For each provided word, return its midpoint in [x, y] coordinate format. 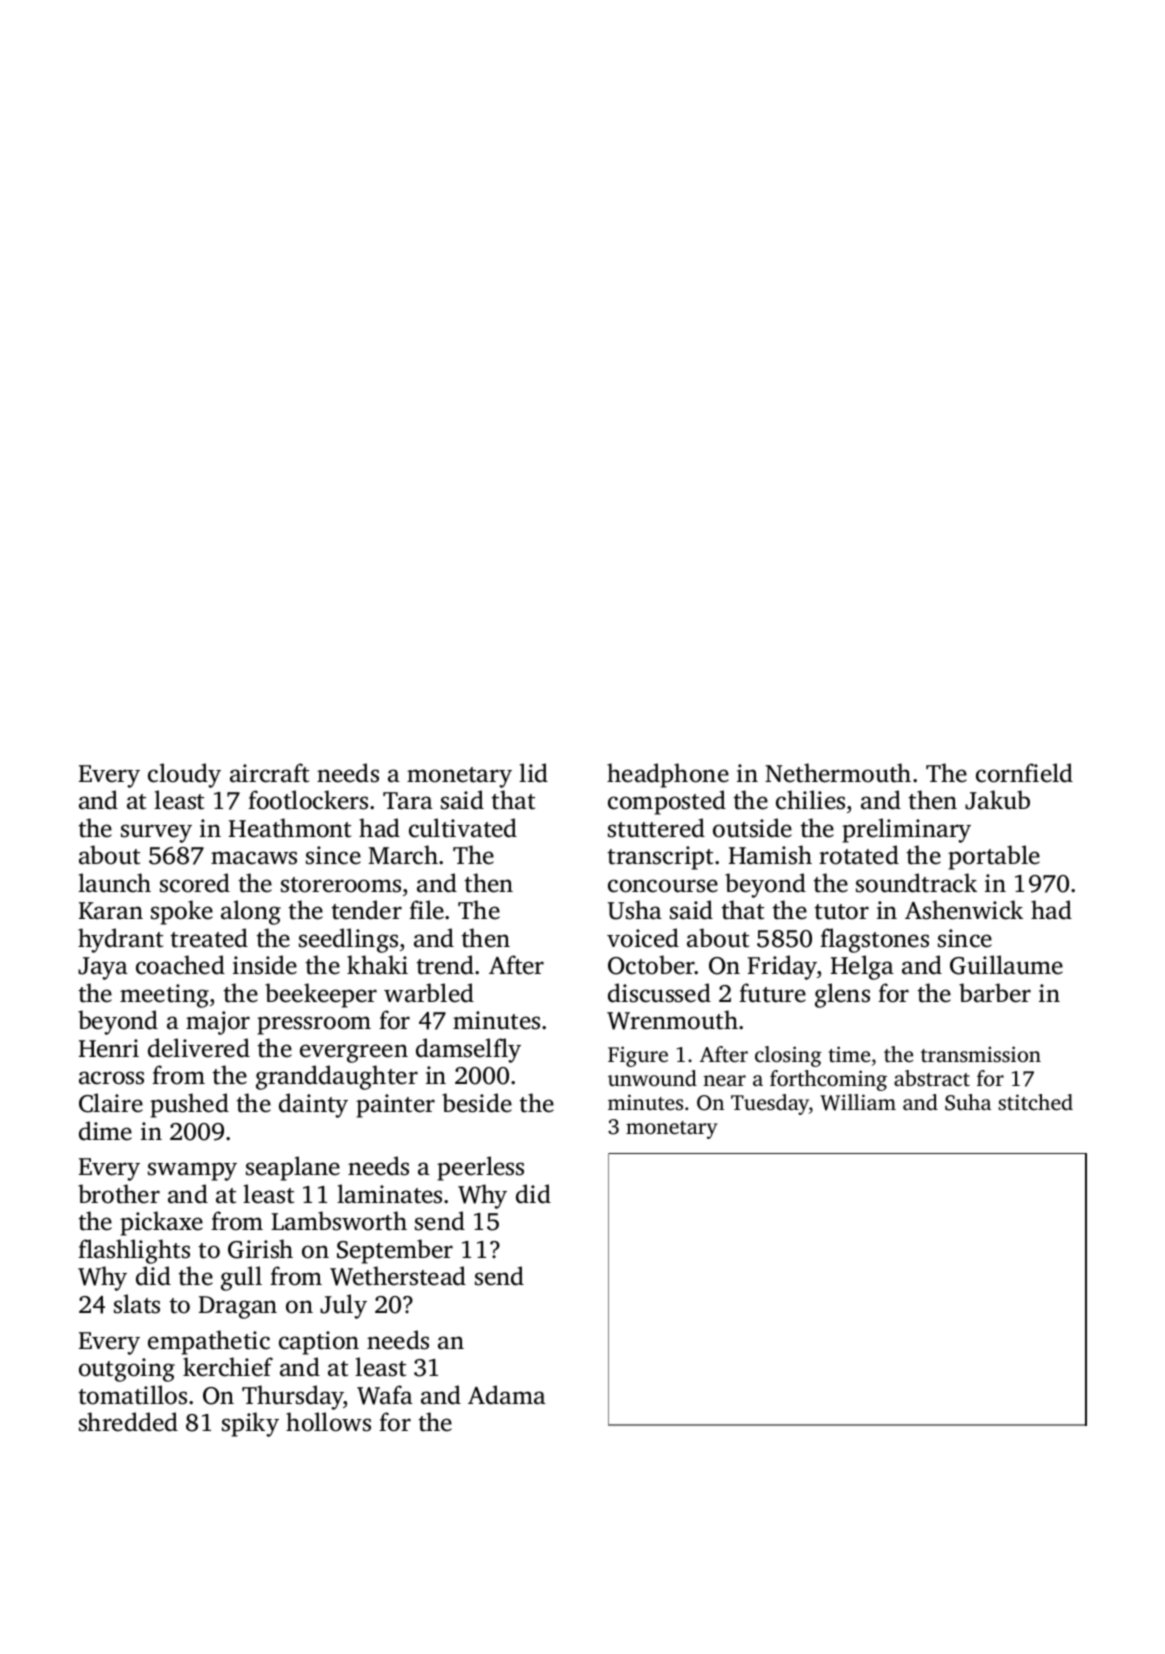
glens [842, 995]
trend [445, 965]
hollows [328, 1422]
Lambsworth [339, 1221]
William [858, 1102]
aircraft [269, 773]
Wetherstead [398, 1276]
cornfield [1024, 773]
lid [533, 773]
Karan [111, 911]
